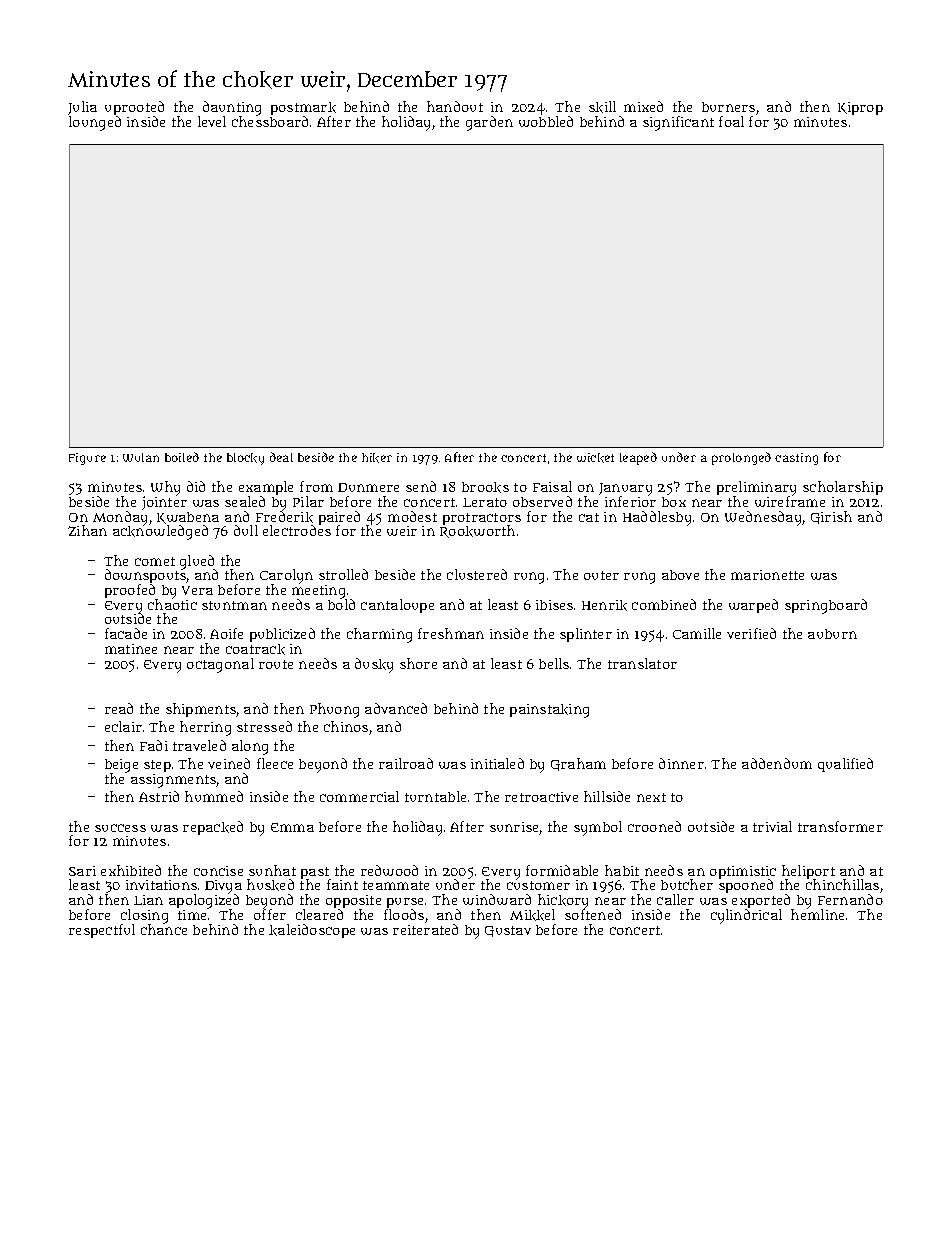  I want to click on foal, so click(731, 121).
